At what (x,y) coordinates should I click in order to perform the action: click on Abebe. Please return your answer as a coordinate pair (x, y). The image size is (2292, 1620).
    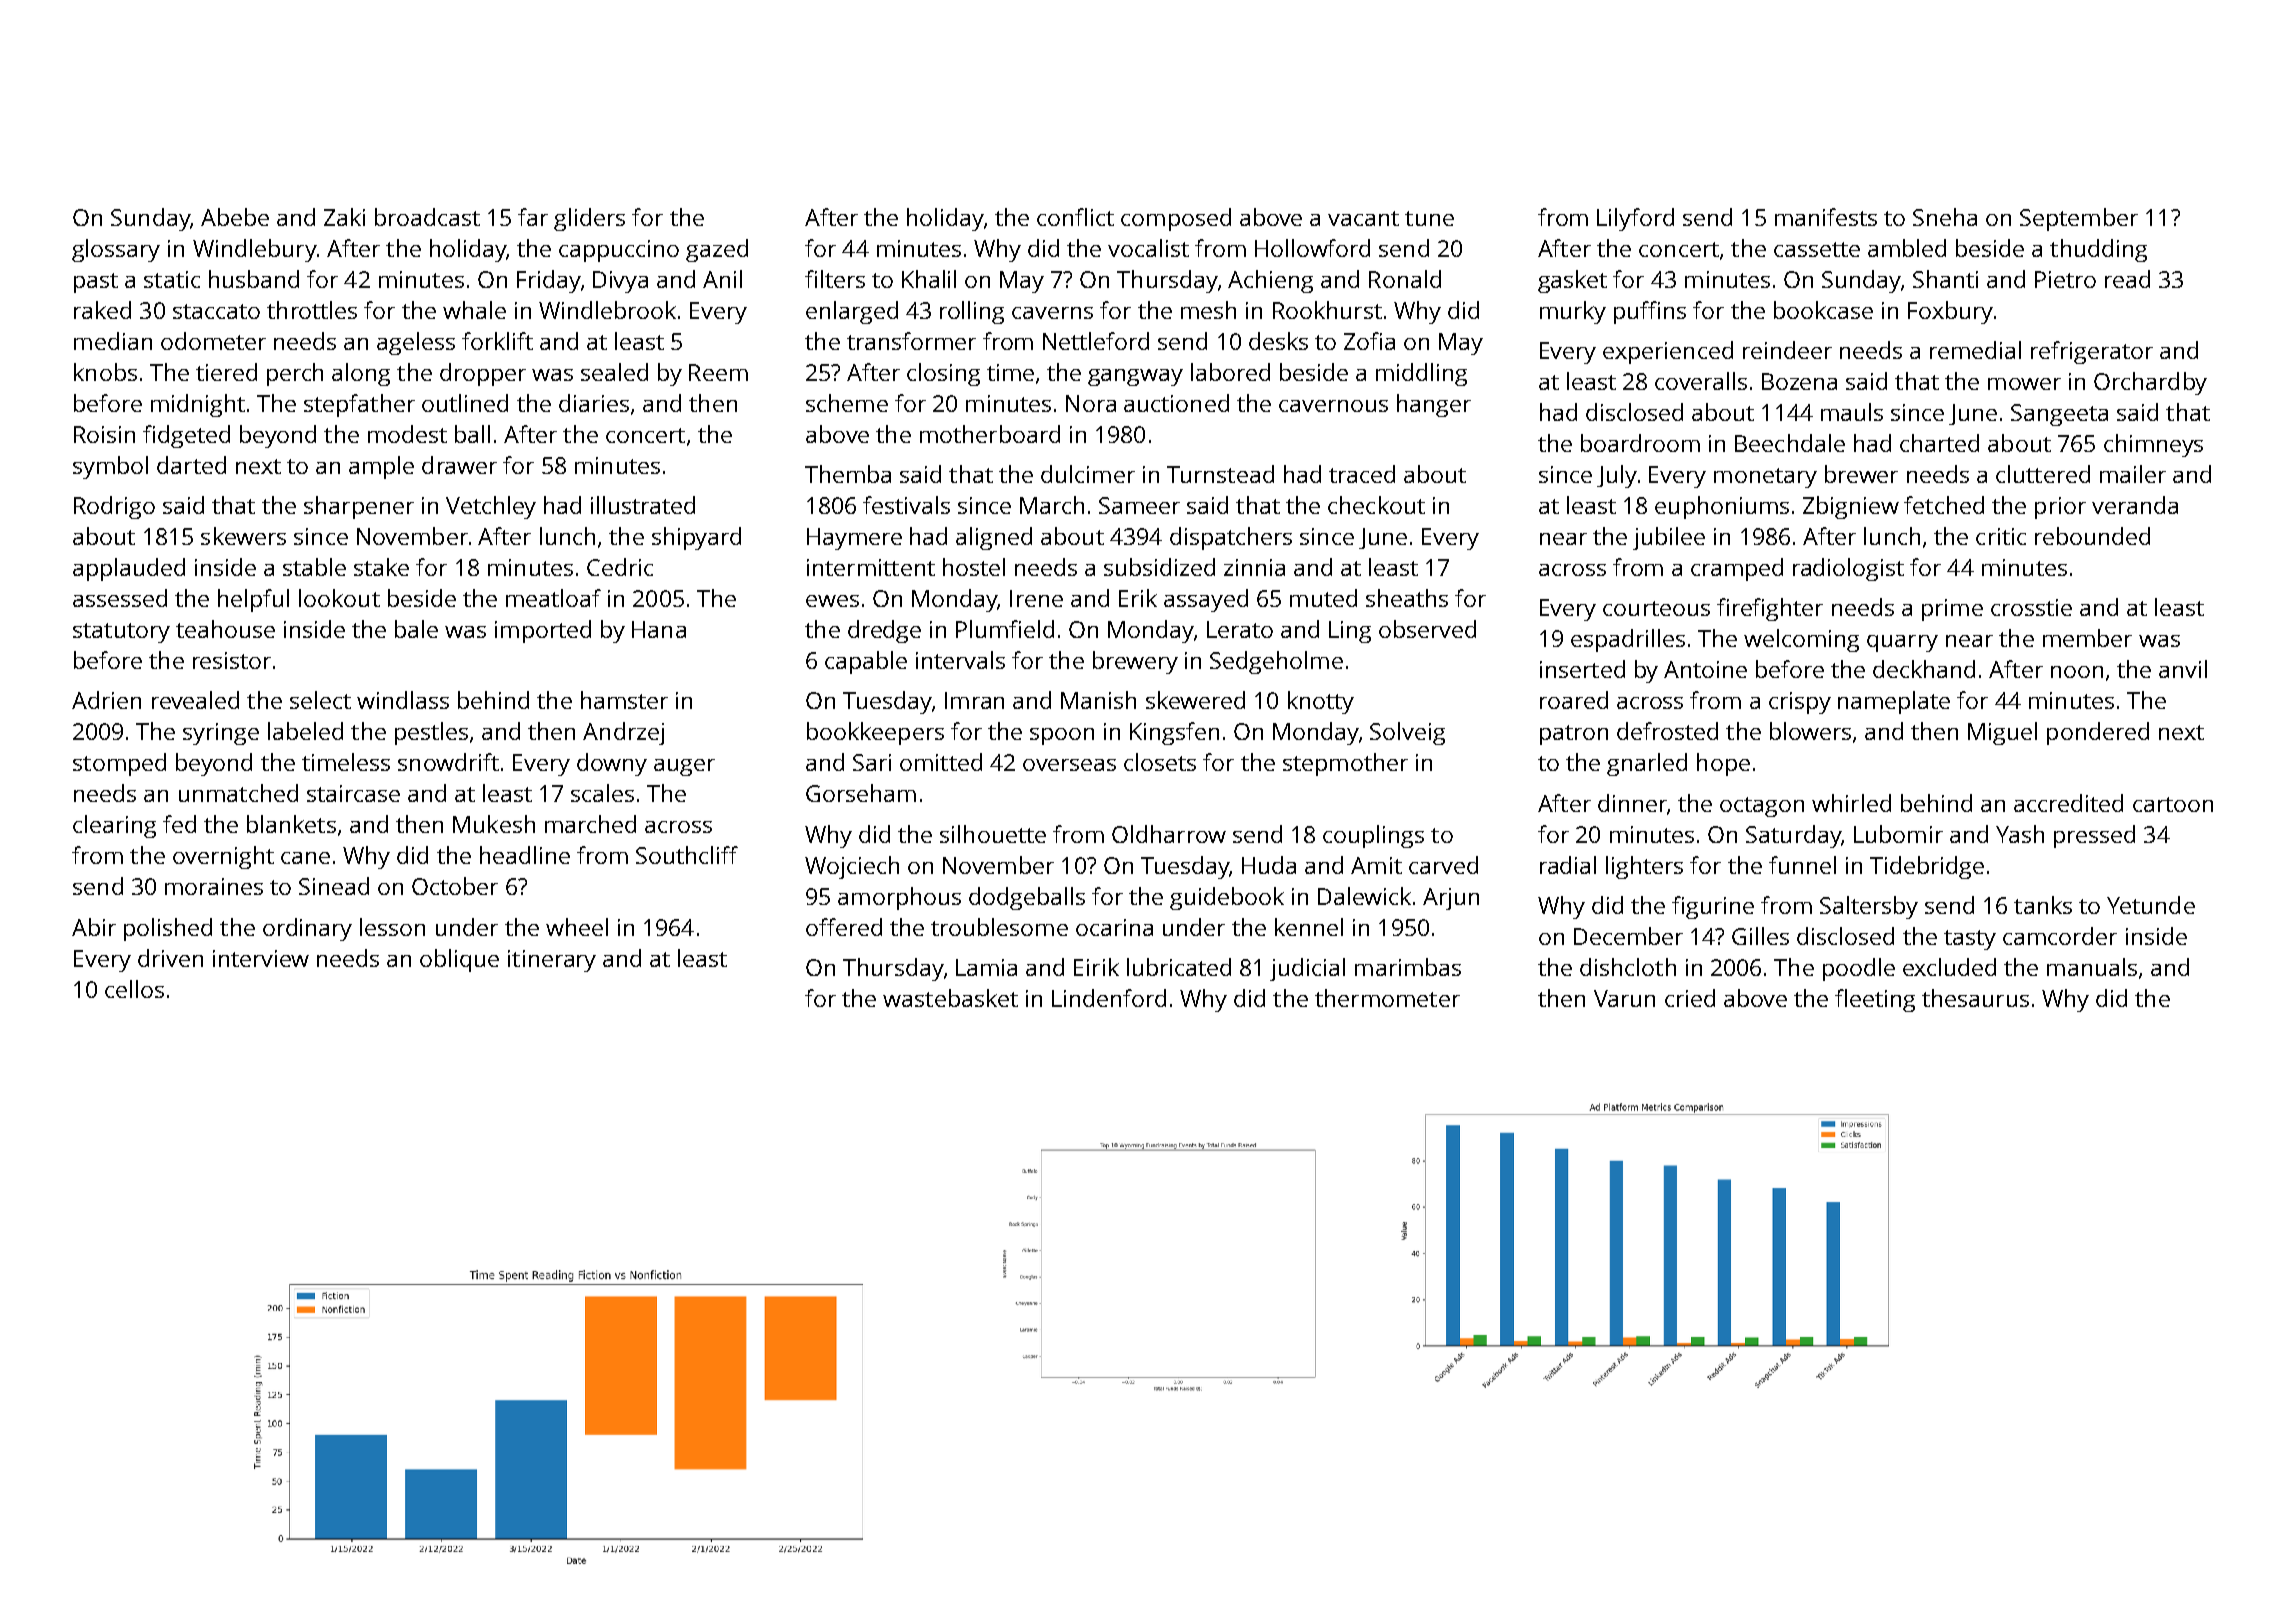
    Looking at the image, I should click on (235, 217).
